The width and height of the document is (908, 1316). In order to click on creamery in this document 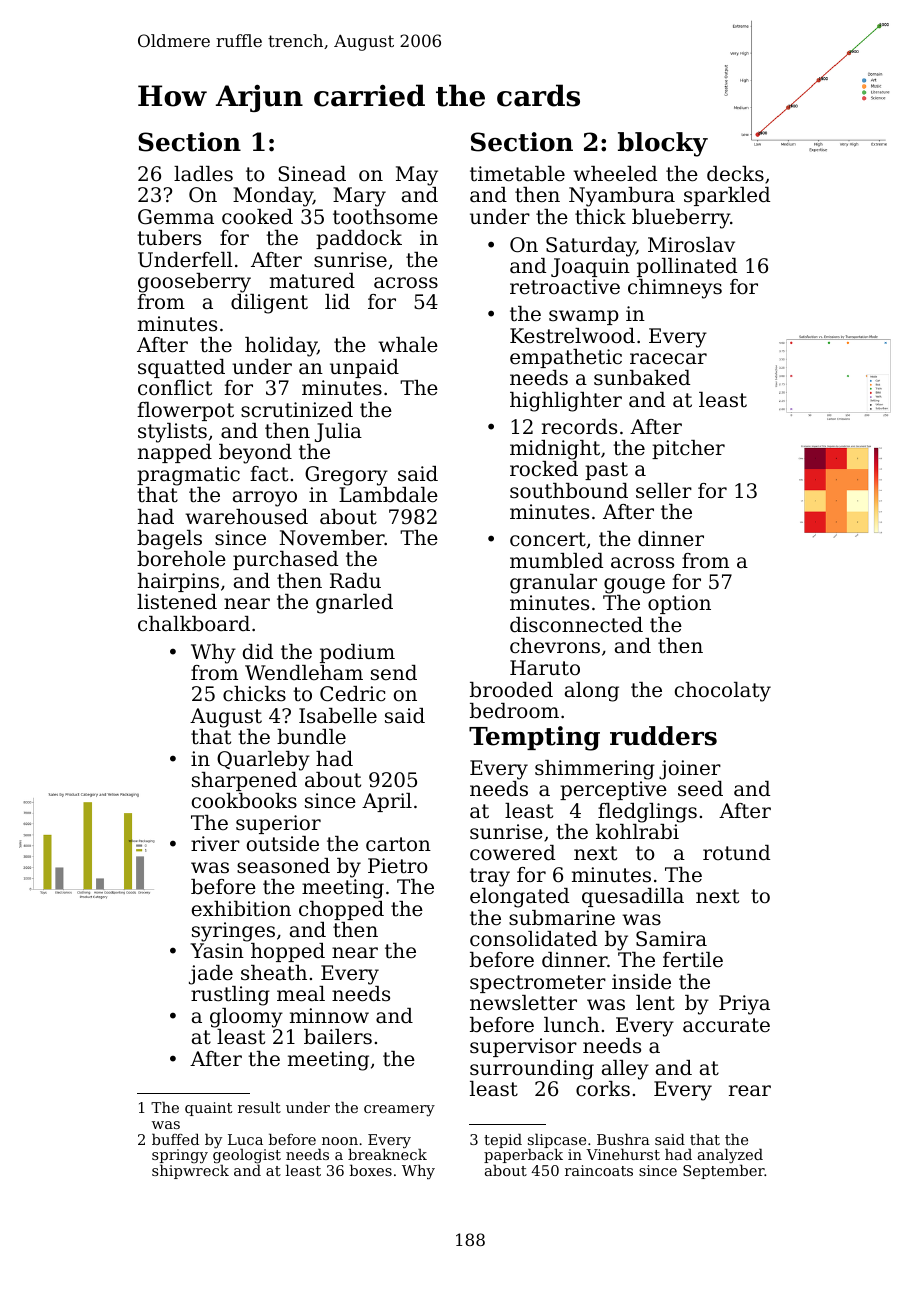, I will do `click(399, 1110)`.
